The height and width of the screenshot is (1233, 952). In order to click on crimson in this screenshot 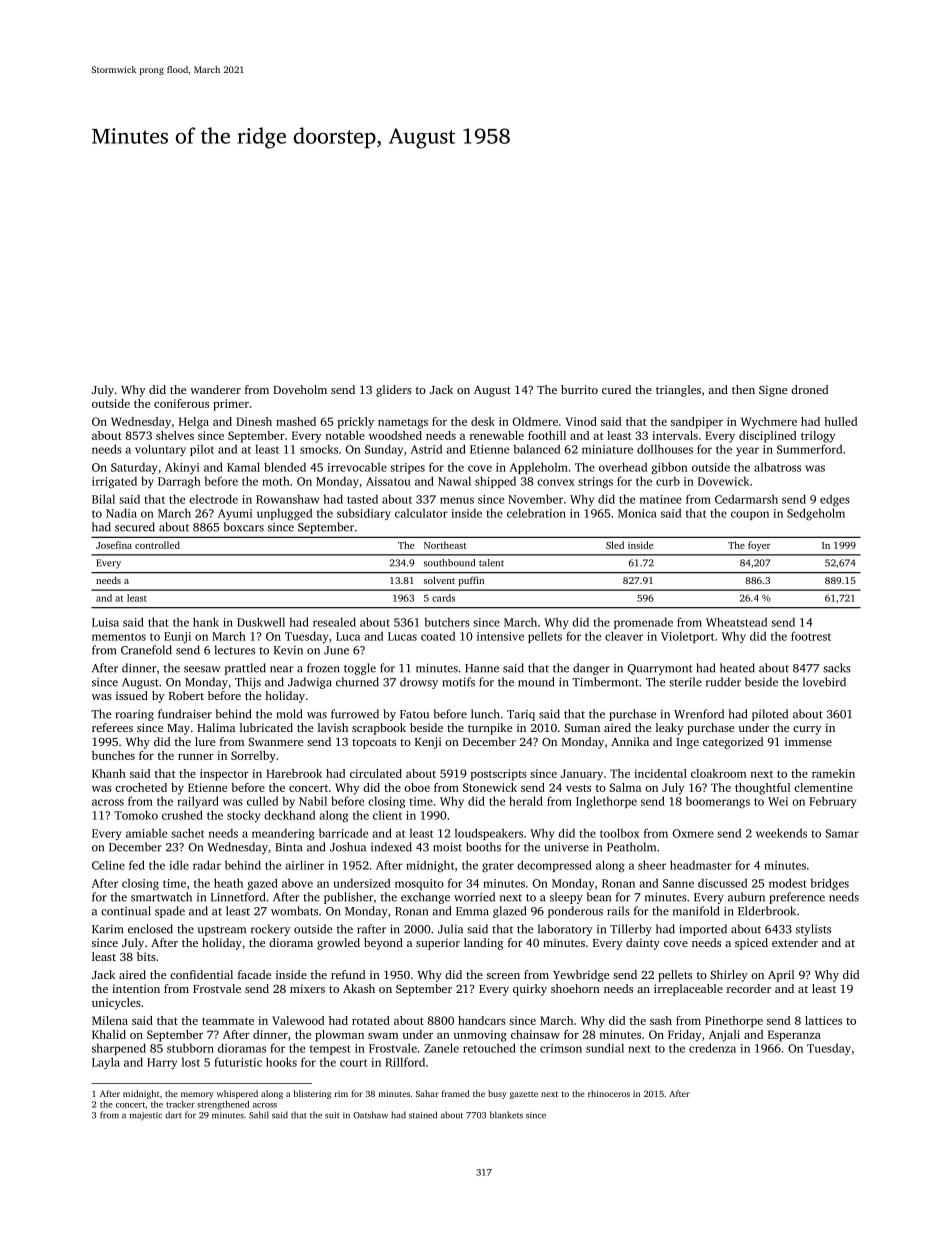, I will do `click(561, 1048)`.
